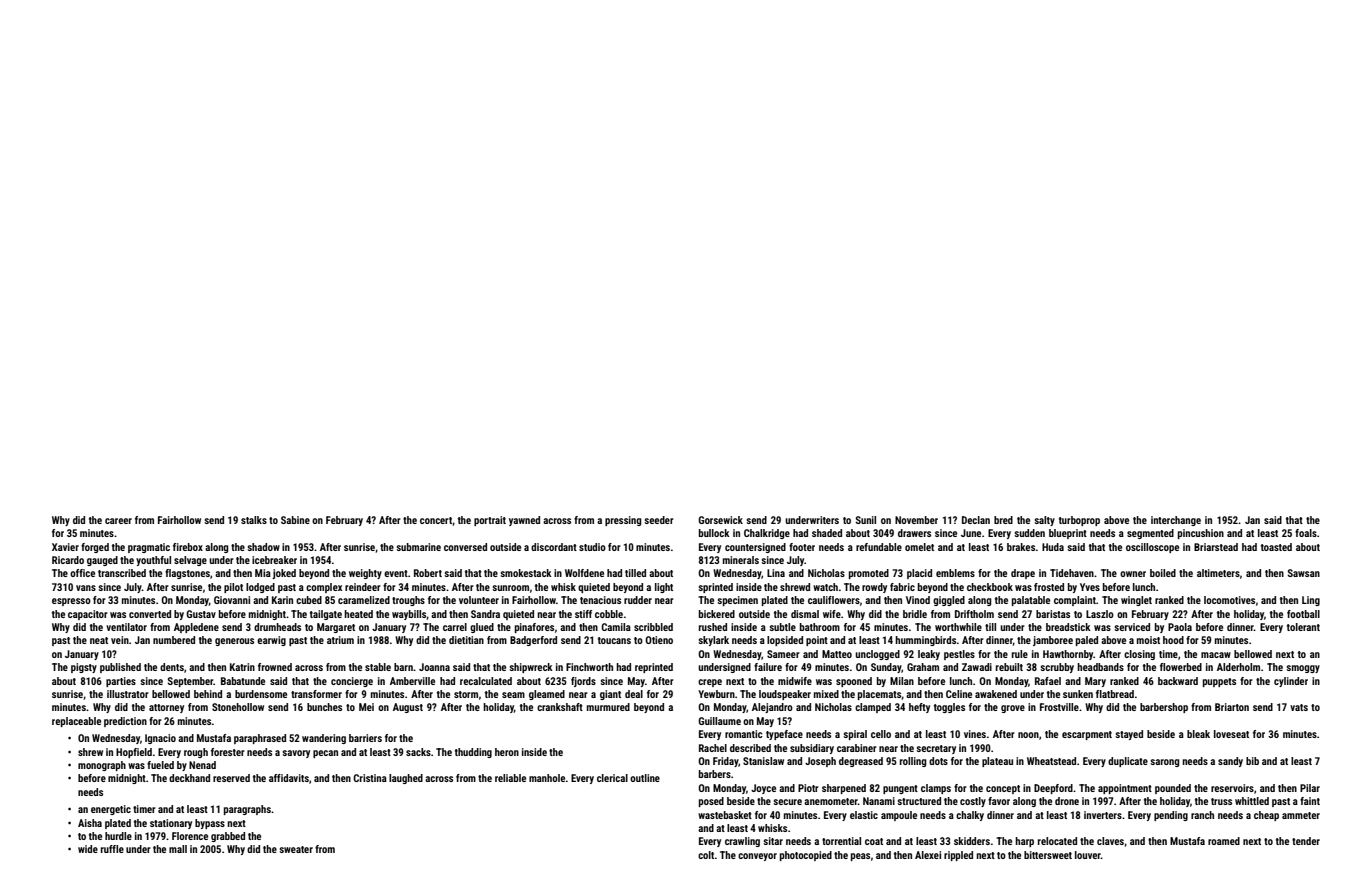  What do you see at coordinates (720, 520) in the page?
I see `Gorsewick` at bounding box center [720, 520].
